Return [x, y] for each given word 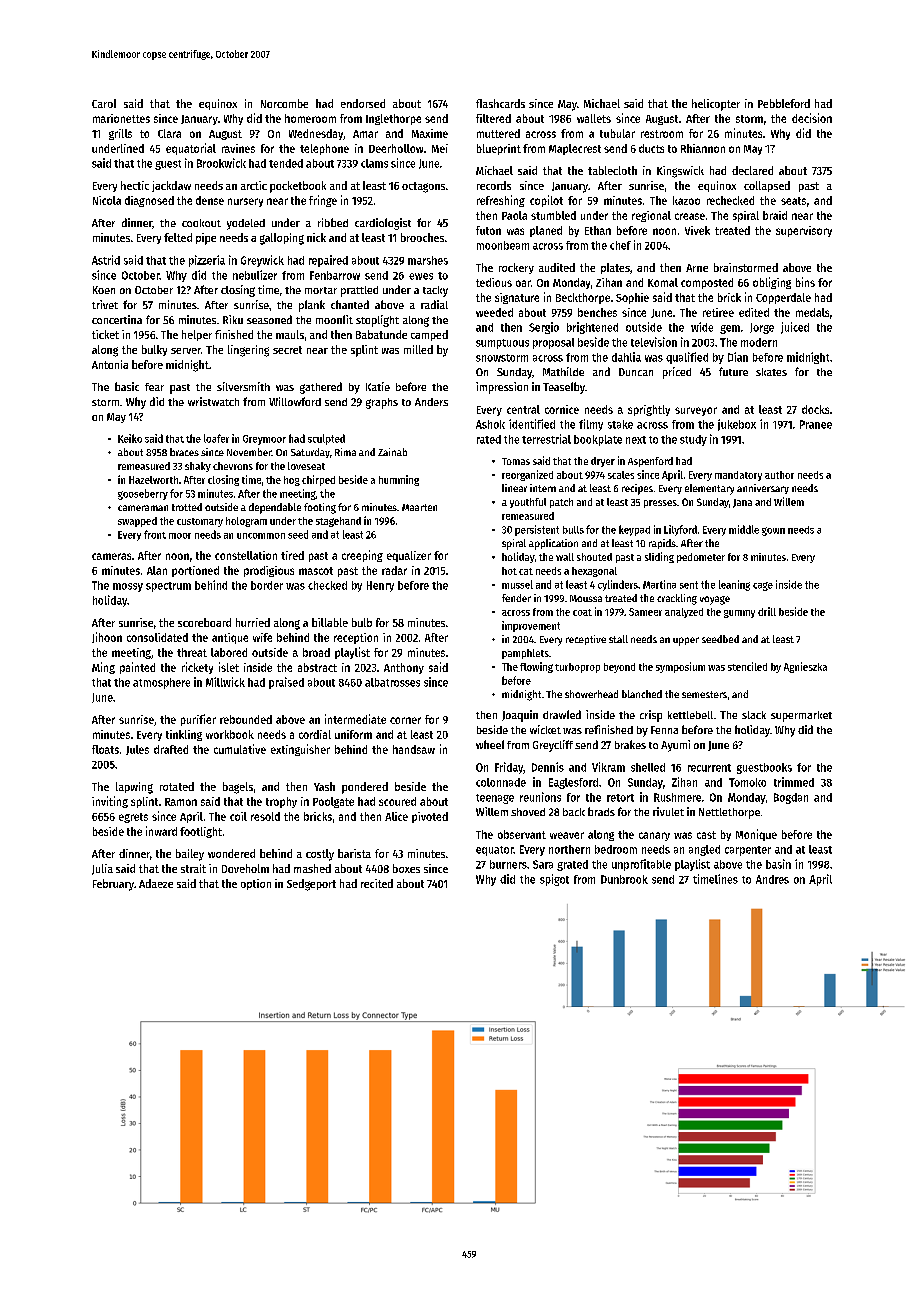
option [256, 884]
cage [763, 586]
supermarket [801, 716]
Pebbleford [784, 103]
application [553, 544]
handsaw [414, 749]
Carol [104, 103]
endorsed [363, 103]
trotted [187, 507]
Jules [137, 750]
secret [287, 350]
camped [429, 335]
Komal [663, 282]
